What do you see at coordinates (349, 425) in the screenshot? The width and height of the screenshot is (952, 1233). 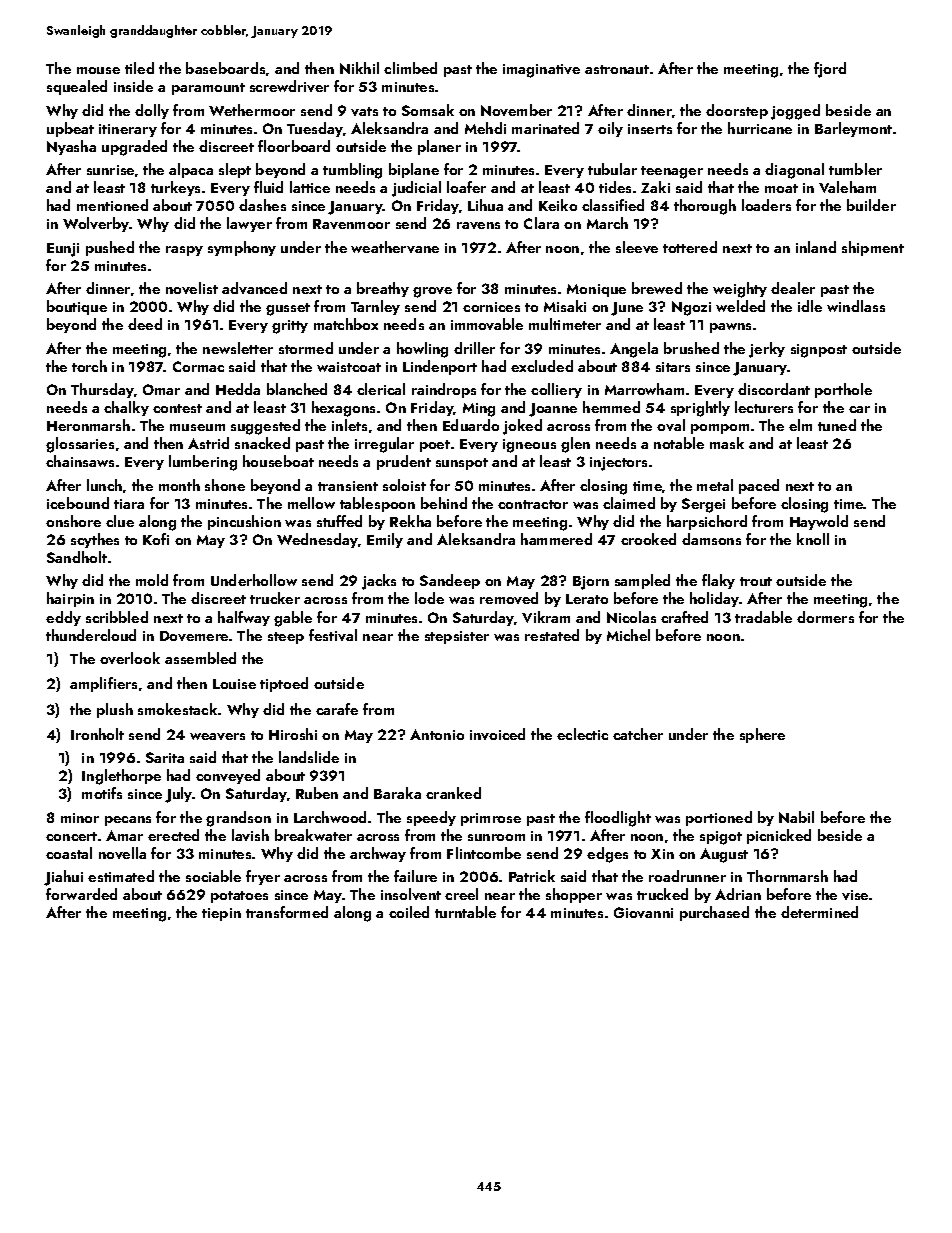 I see `inlets` at bounding box center [349, 425].
